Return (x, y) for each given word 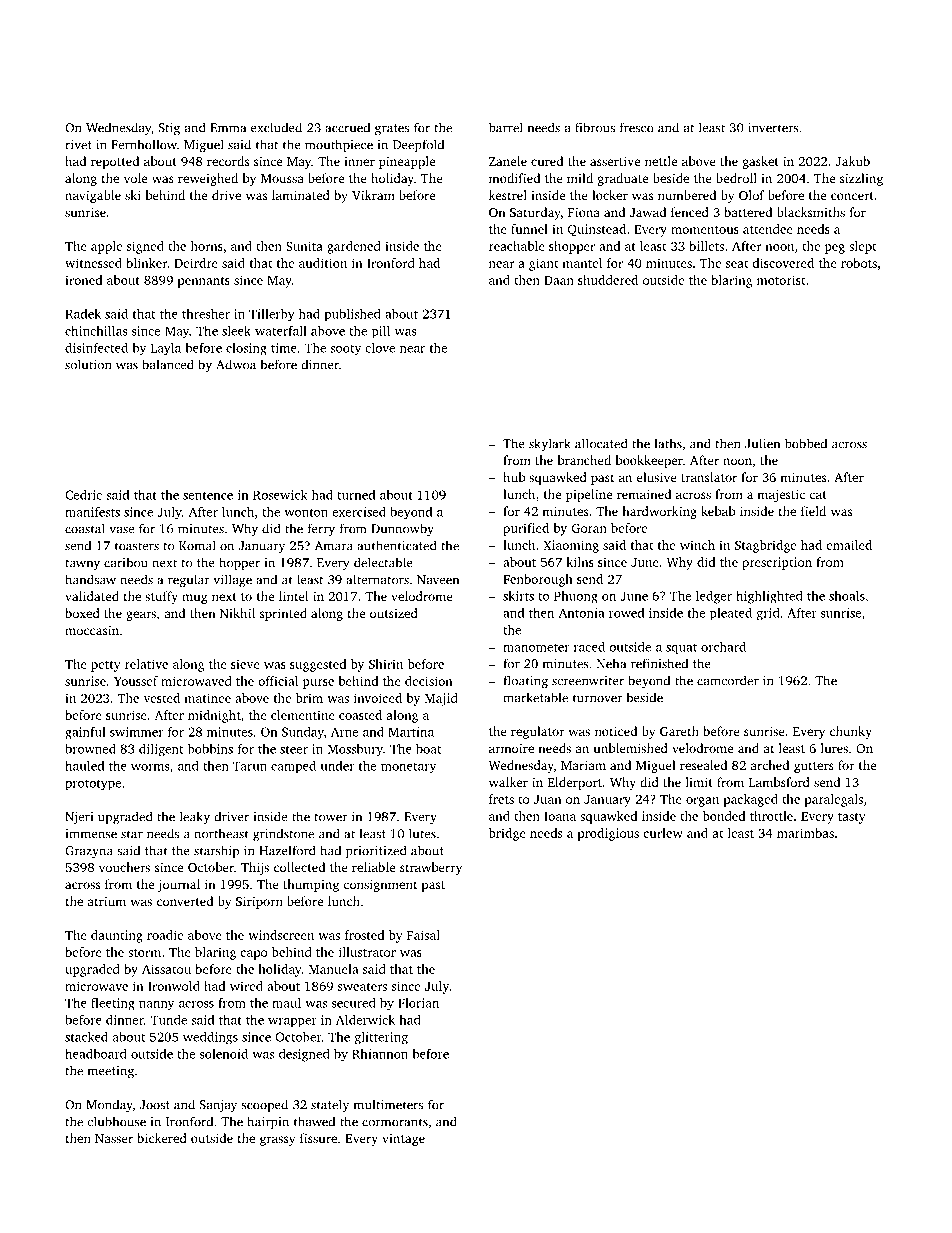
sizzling (861, 179)
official (278, 681)
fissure (318, 1138)
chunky (851, 732)
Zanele (508, 161)
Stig (169, 129)
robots (859, 263)
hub (514, 477)
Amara (334, 546)
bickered (162, 1138)
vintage (403, 1140)
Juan (548, 799)
